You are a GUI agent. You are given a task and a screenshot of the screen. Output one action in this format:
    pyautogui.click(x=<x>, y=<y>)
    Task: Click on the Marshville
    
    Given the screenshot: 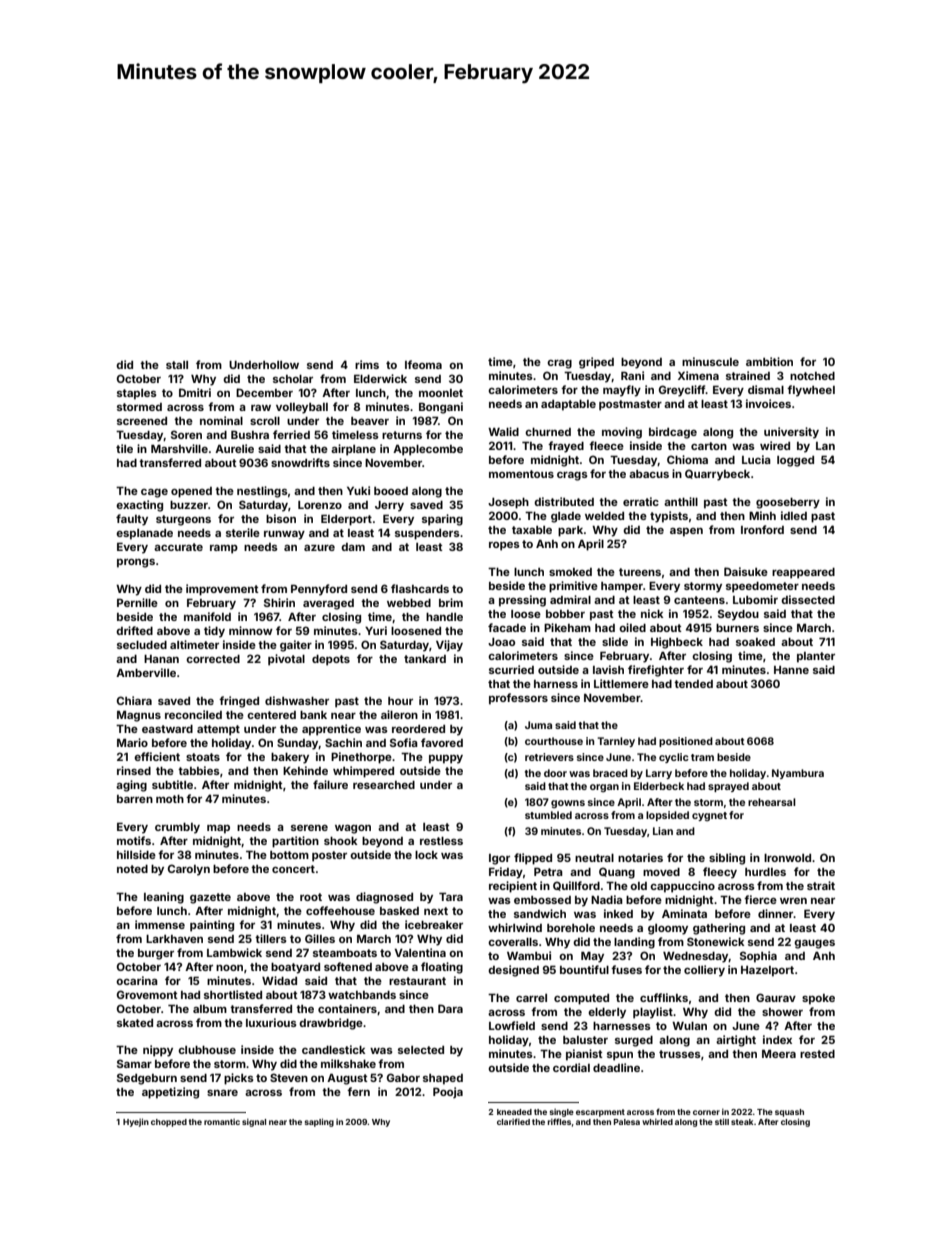 What is the action you would take?
    pyautogui.click(x=179, y=448)
